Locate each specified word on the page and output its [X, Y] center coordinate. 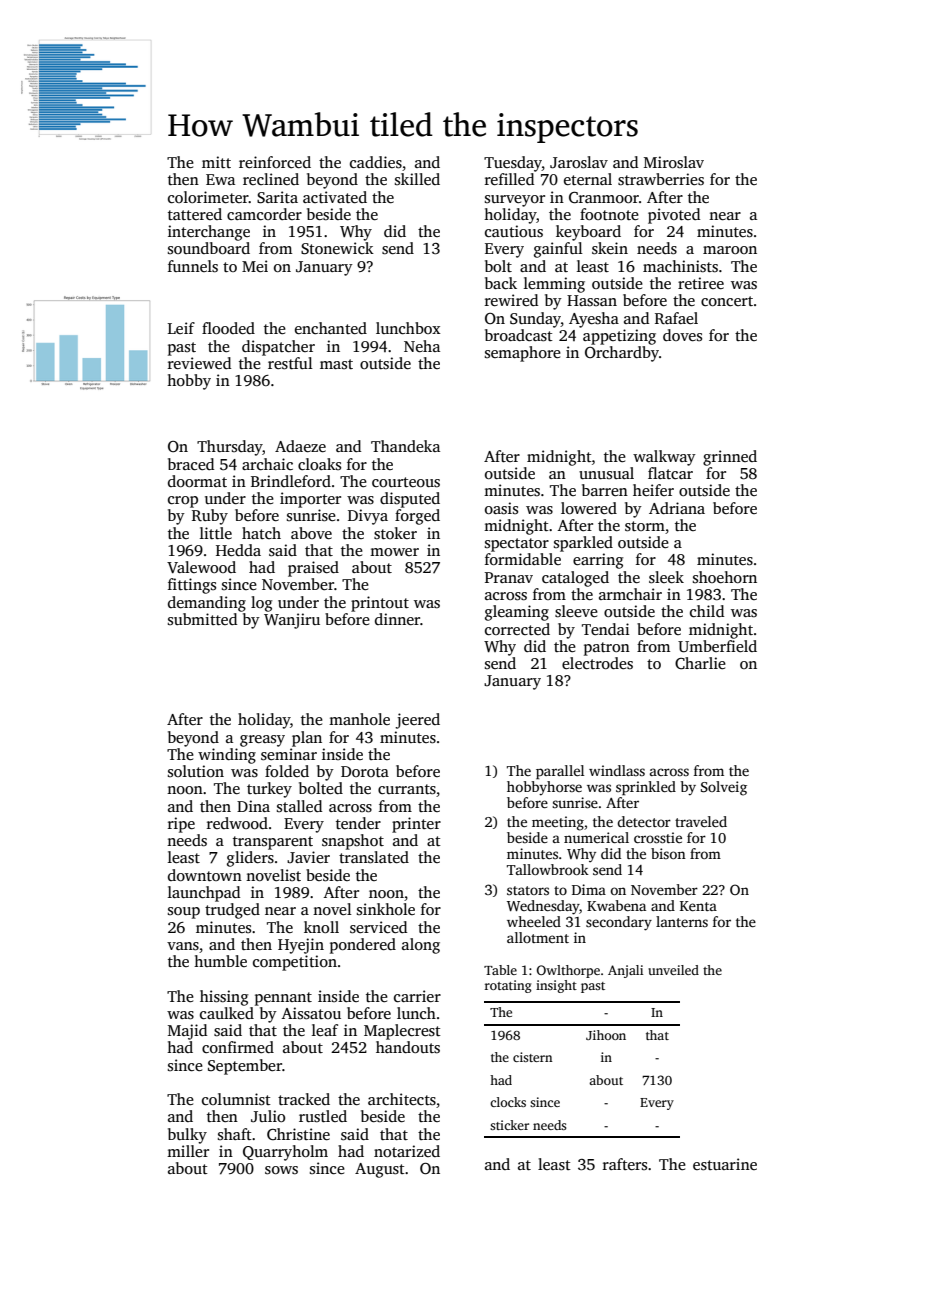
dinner [398, 619]
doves [682, 335]
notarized [407, 1151]
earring [598, 561]
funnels [193, 266]
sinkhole [386, 909]
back [501, 283]
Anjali [625, 971]
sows [281, 1170]
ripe [181, 825]
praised [313, 569]
